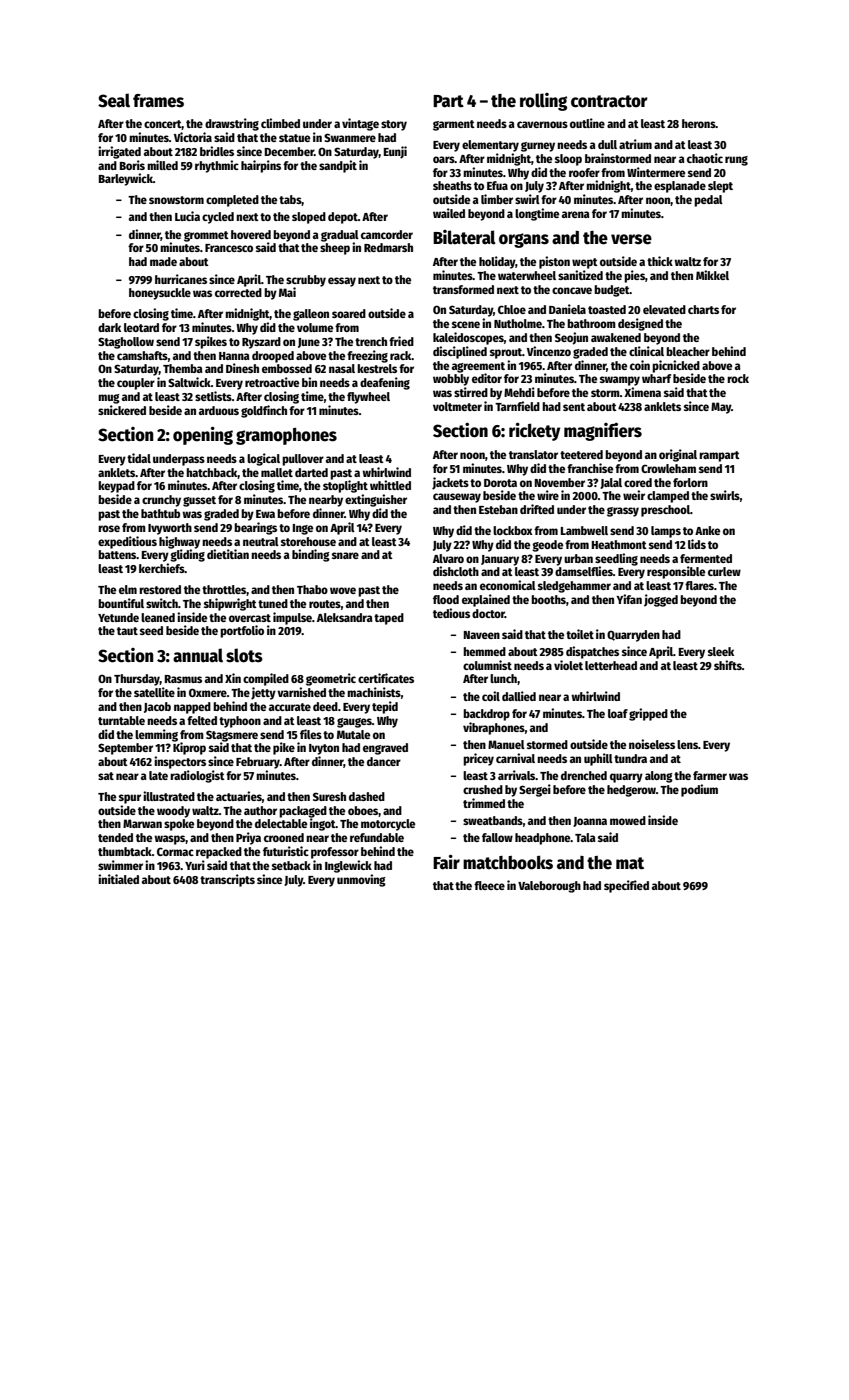  Describe the element at coordinates (703, 309) in the screenshot. I see `charts` at that location.
